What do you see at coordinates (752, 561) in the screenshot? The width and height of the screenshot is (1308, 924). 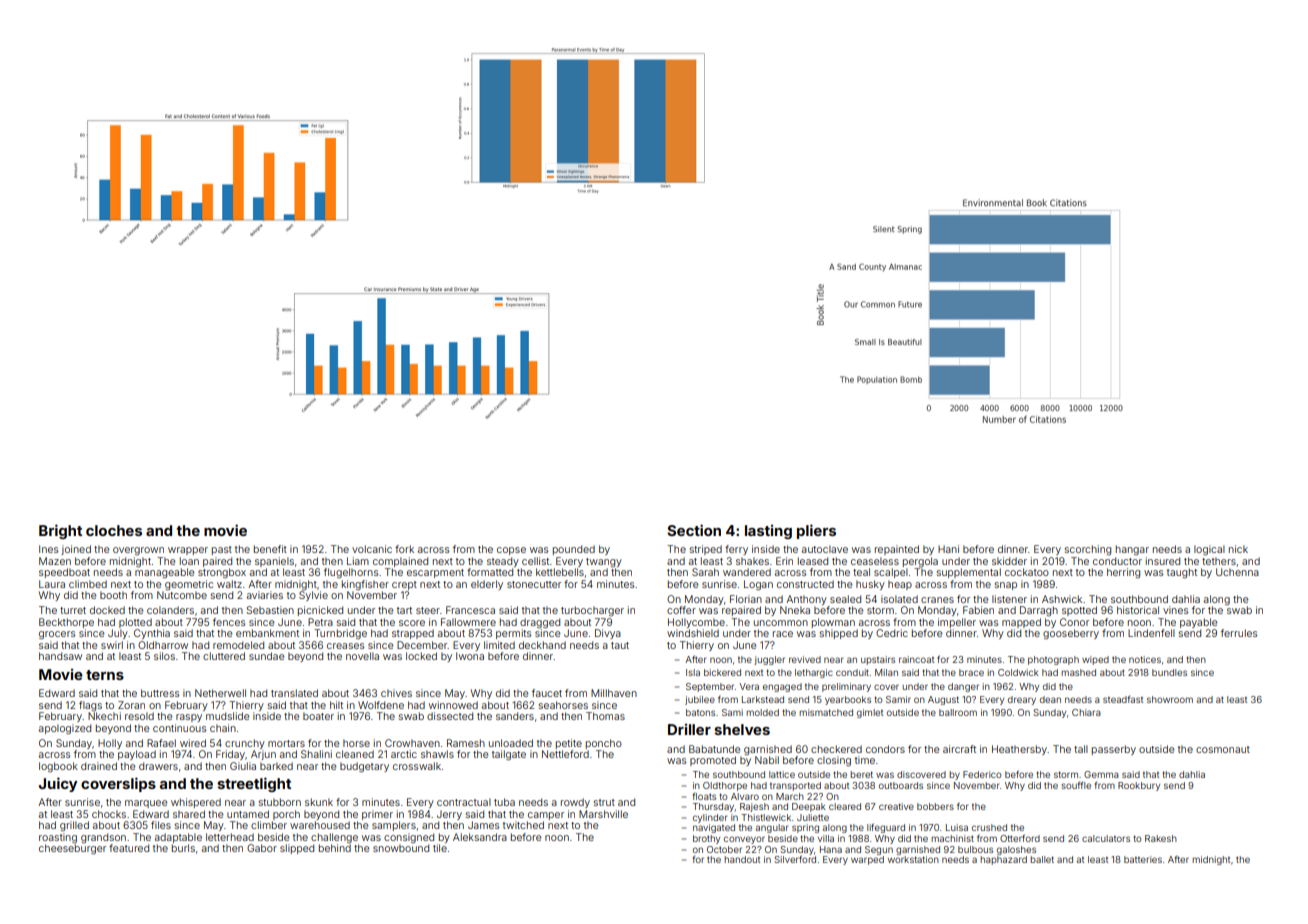 I see `shakes` at bounding box center [752, 561].
